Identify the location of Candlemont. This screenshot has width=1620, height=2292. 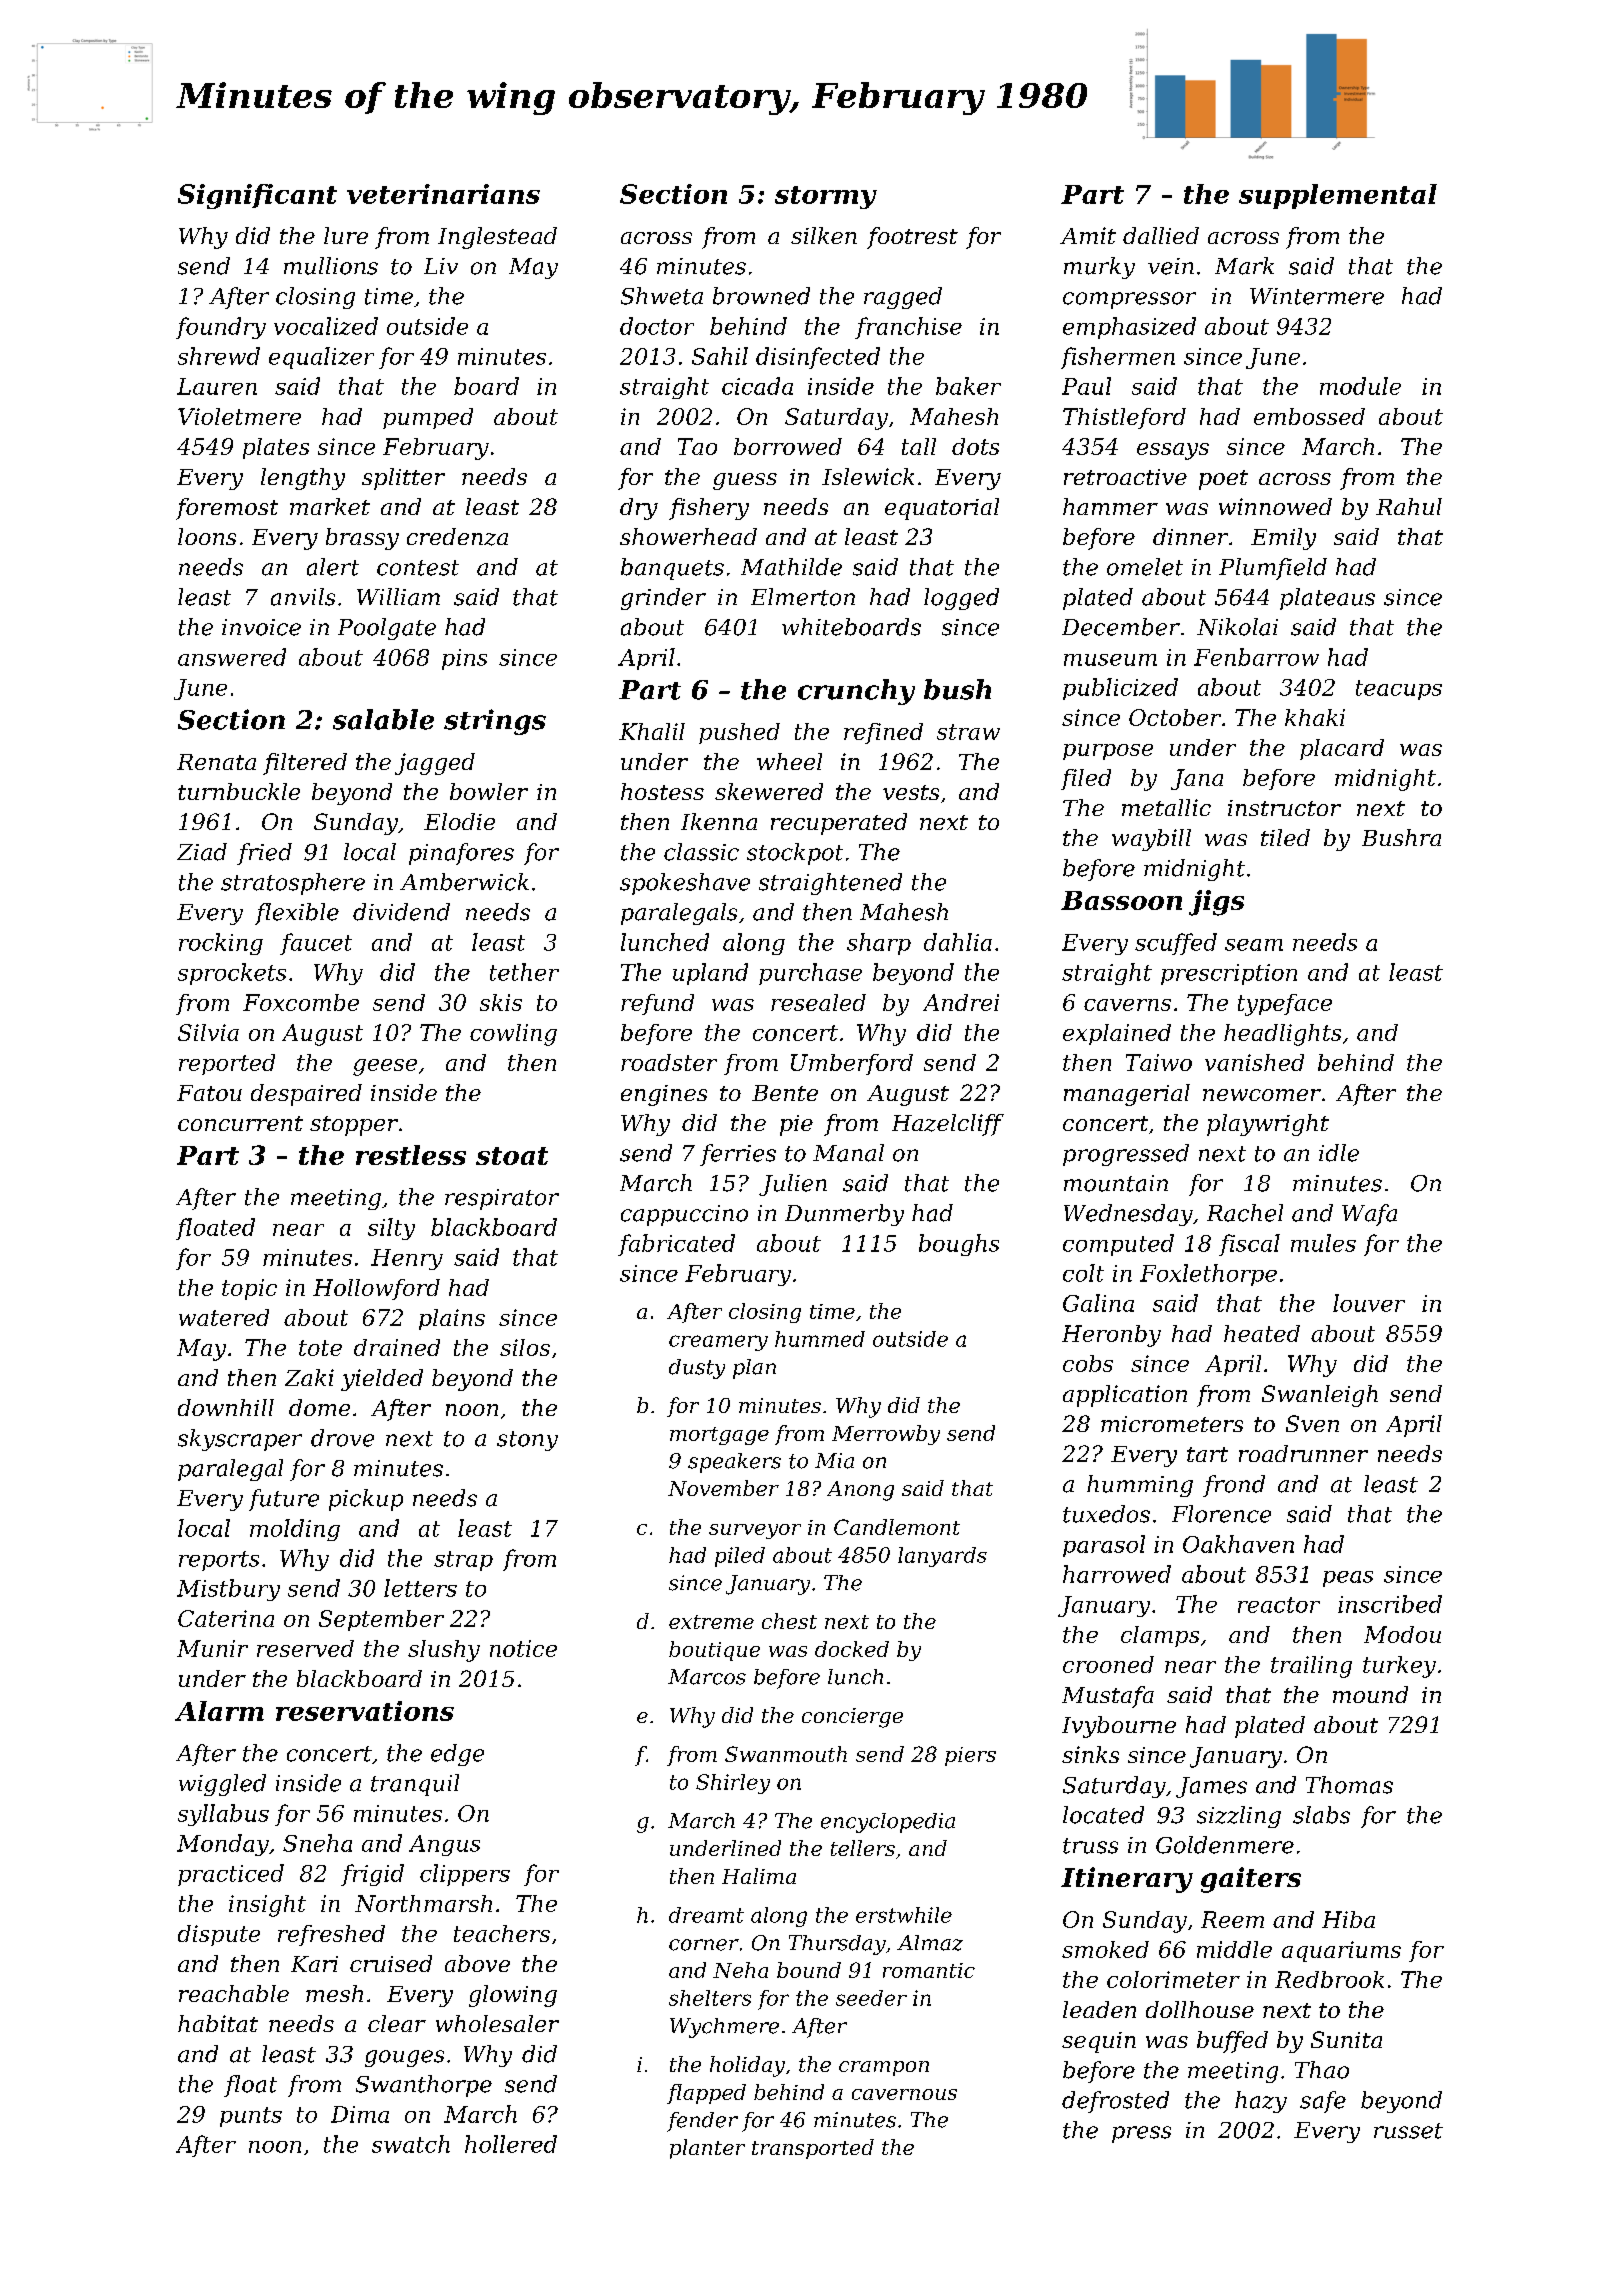
(897, 1527).
